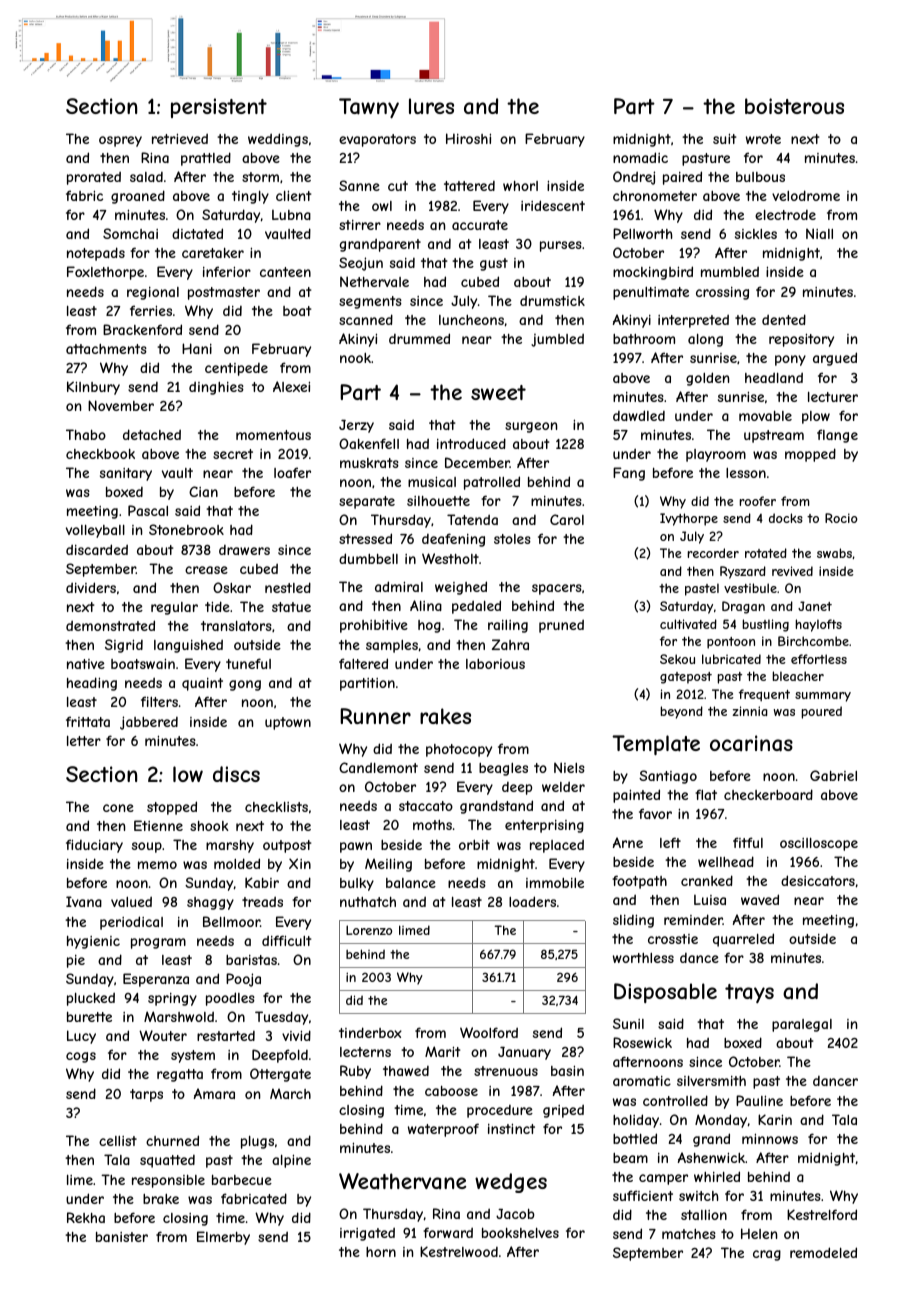 This page has width=924, height=1308. Describe the element at coordinates (823, 1252) in the page. I see `remodeled` at that location.
